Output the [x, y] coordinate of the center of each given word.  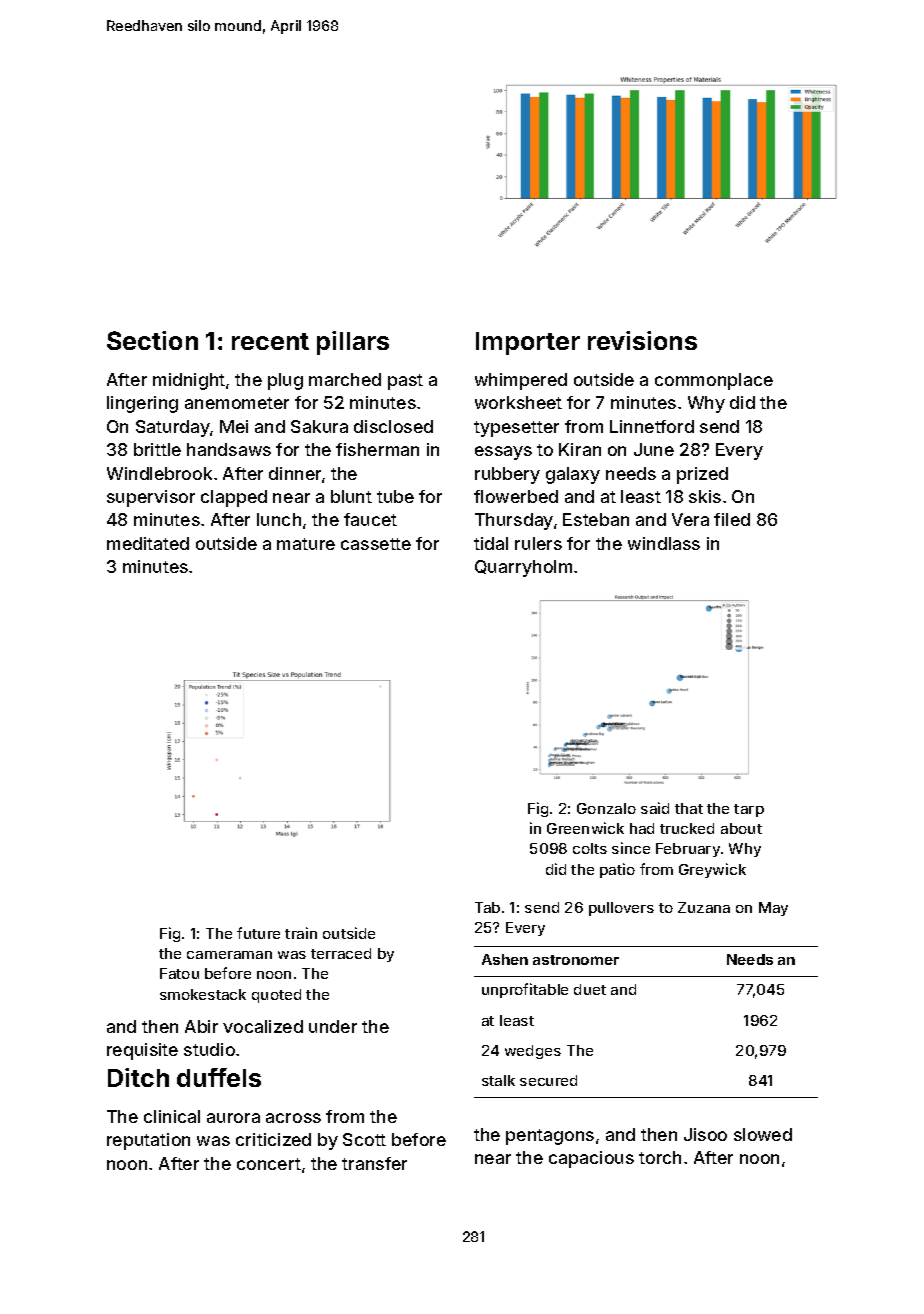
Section [152, 340]
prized [702, 475]
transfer [374, 1163]
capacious [591, 1159]
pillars [353, 343]
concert [269, 1164]
